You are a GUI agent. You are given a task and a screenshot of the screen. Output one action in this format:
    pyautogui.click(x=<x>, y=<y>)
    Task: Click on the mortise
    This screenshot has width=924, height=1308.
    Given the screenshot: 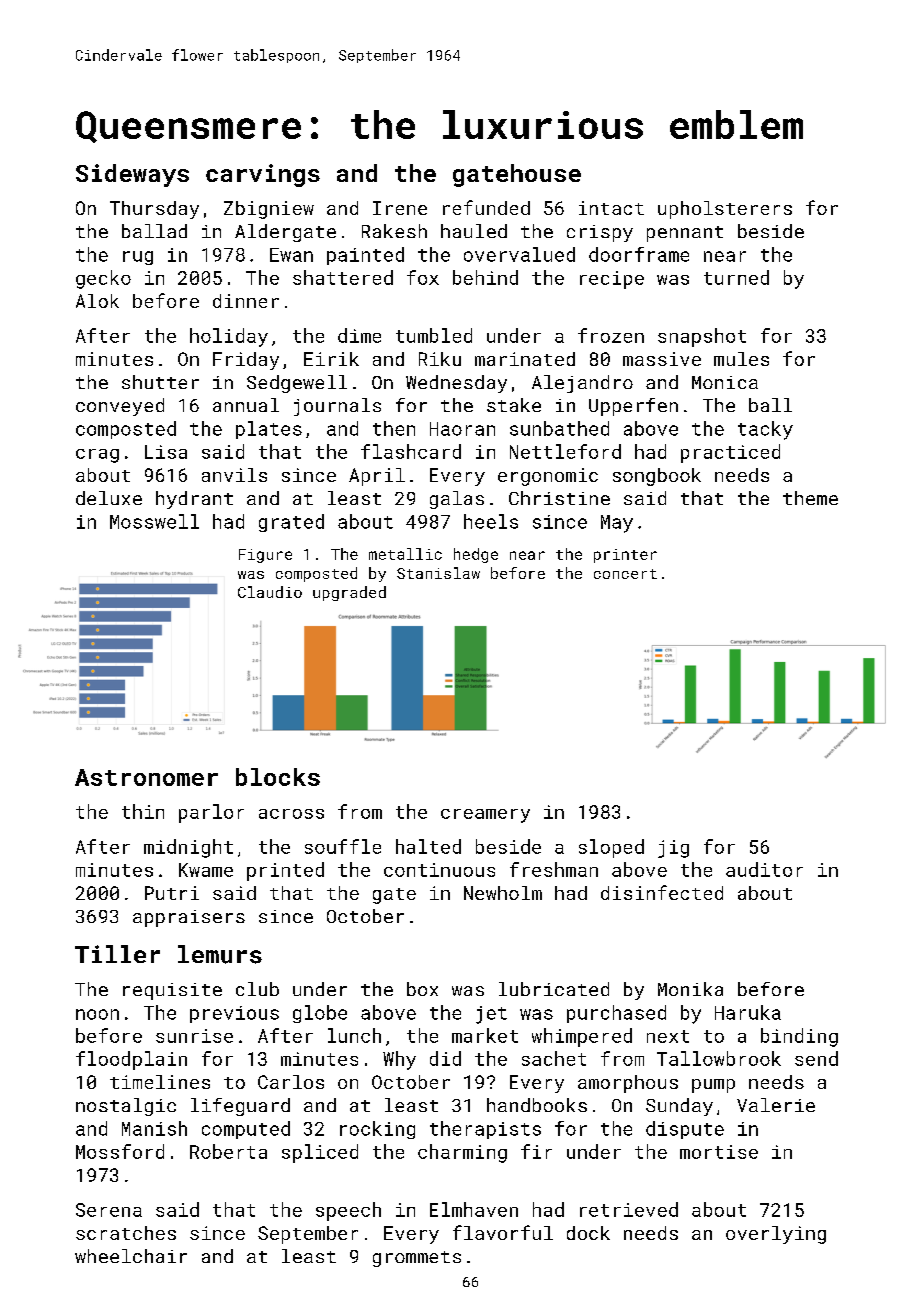 What is the action you would take?
    pyautogui.click(x=719, y=1152)
